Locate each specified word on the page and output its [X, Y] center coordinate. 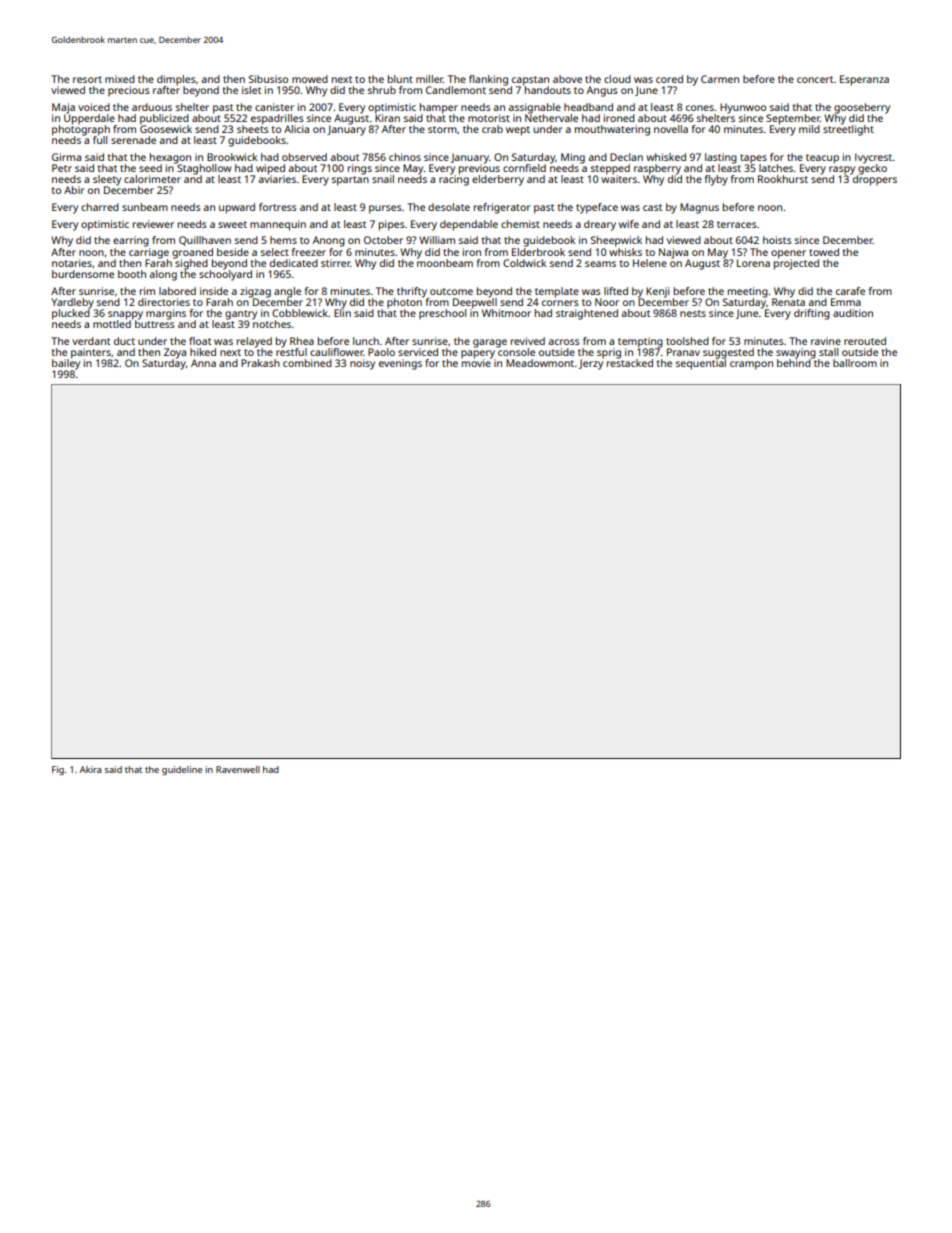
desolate [449, 207]
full [100, 140]
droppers [875, 180]
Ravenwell [238, 769]
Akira [90, 769]
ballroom [855, 363]
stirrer [336, 263]
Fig [58, 770]
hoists [777, 240]
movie [476, 363]
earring [131, 241]
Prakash [260, 363]
